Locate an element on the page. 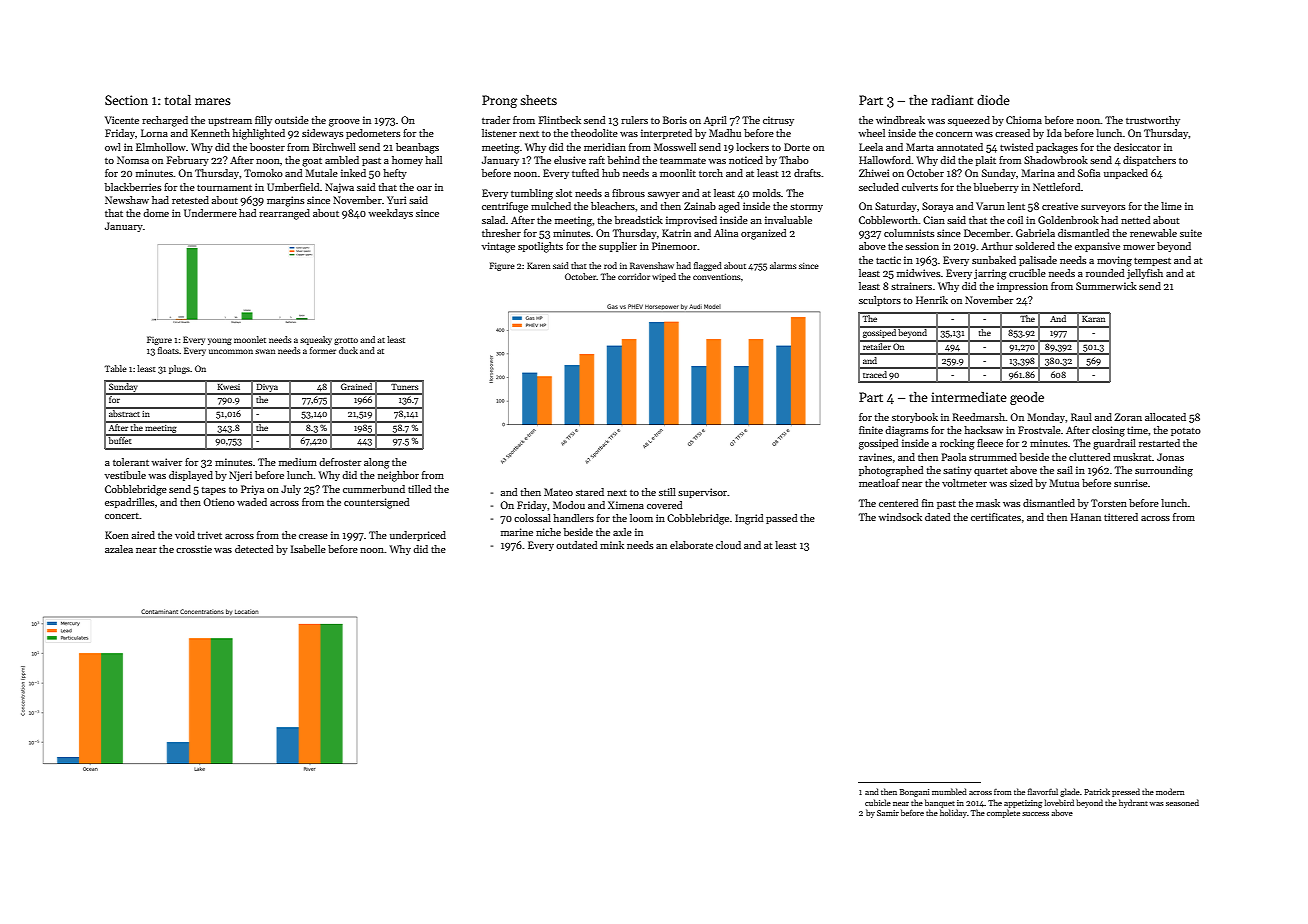 This image has width=1308, height=924. azalea is located at coordinates (119, 549).
